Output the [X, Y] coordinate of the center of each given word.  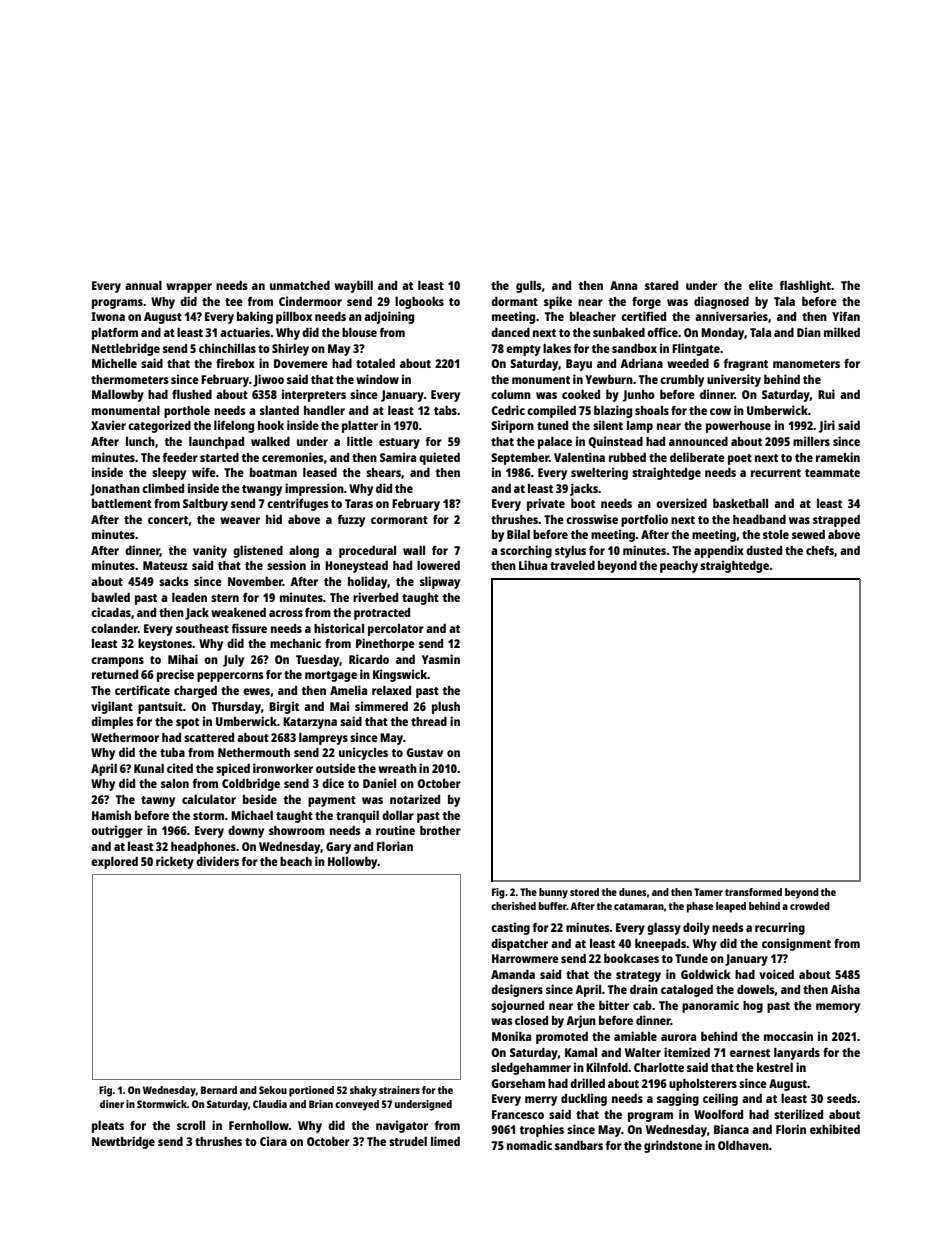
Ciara [273, 1141]
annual [143, 285]
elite [761, 285]
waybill [353, 286]
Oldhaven [743, 1145]
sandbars [579, 1145]
